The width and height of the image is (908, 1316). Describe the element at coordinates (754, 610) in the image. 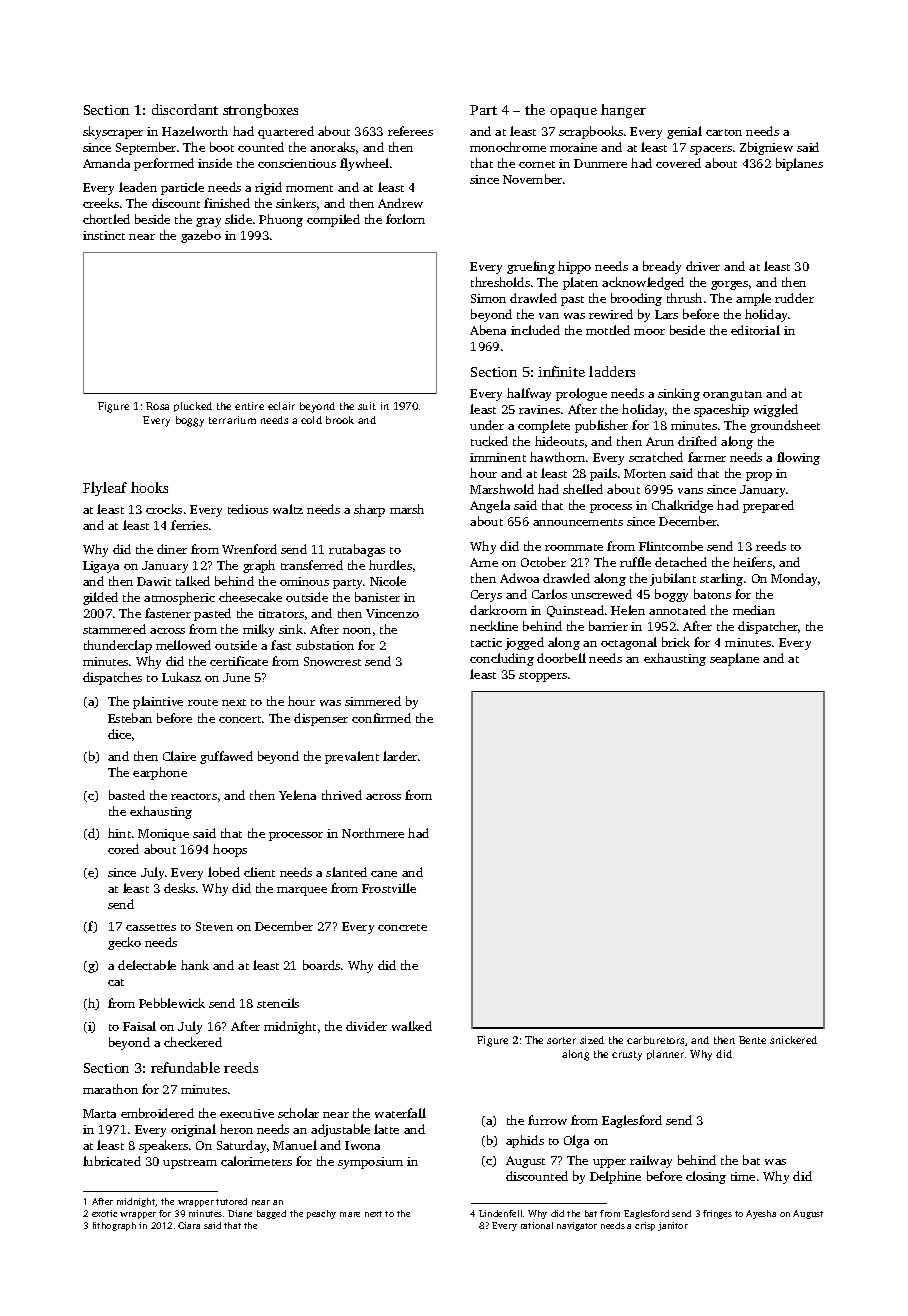

I see `median` at that location.
